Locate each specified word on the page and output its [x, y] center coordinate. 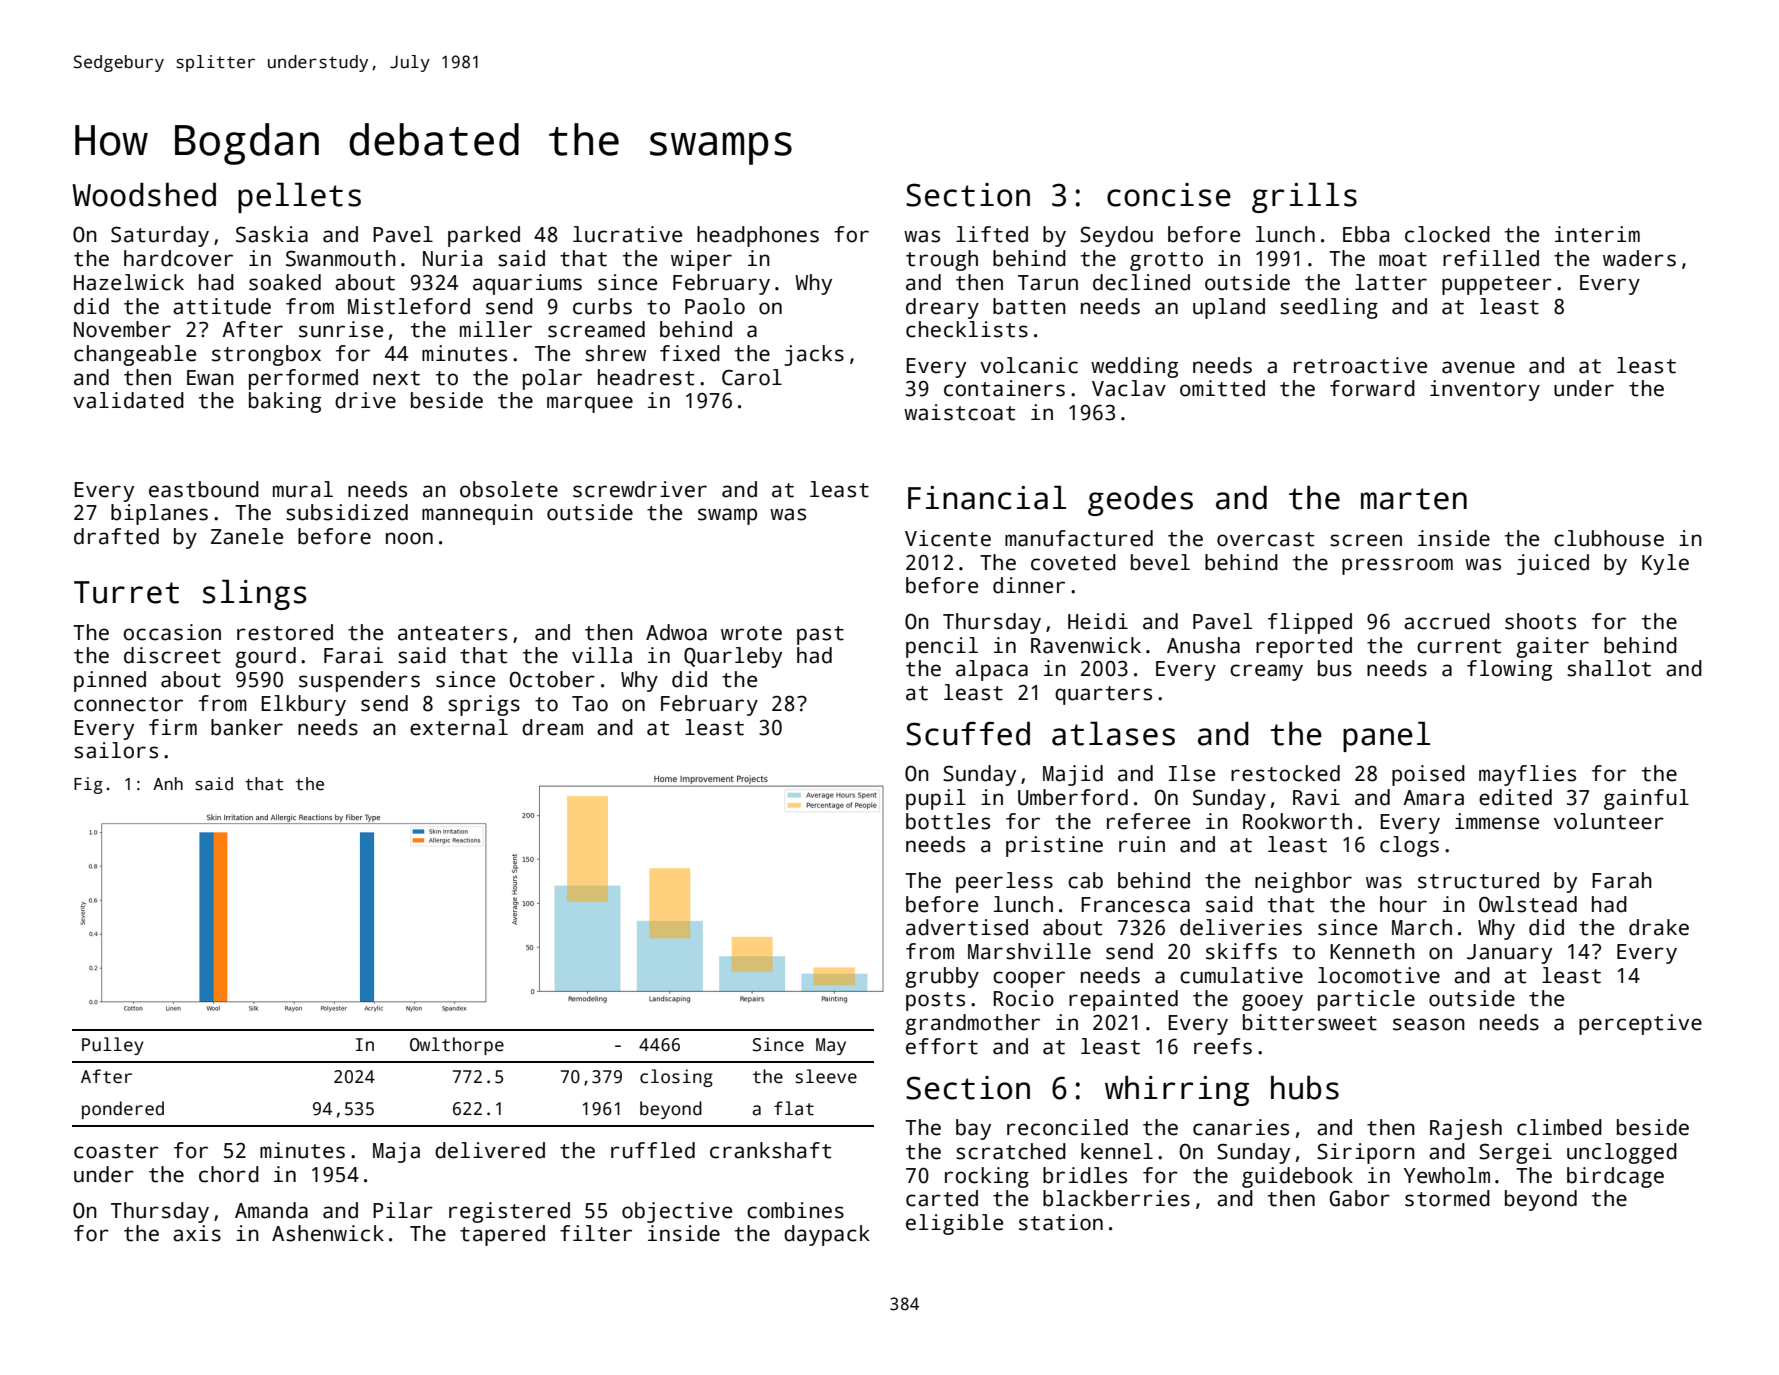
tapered [502, 1235]
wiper [701, 260]
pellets [299, 197]
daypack [827, 1235]
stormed [1447, 1198]
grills [1304, 197]
